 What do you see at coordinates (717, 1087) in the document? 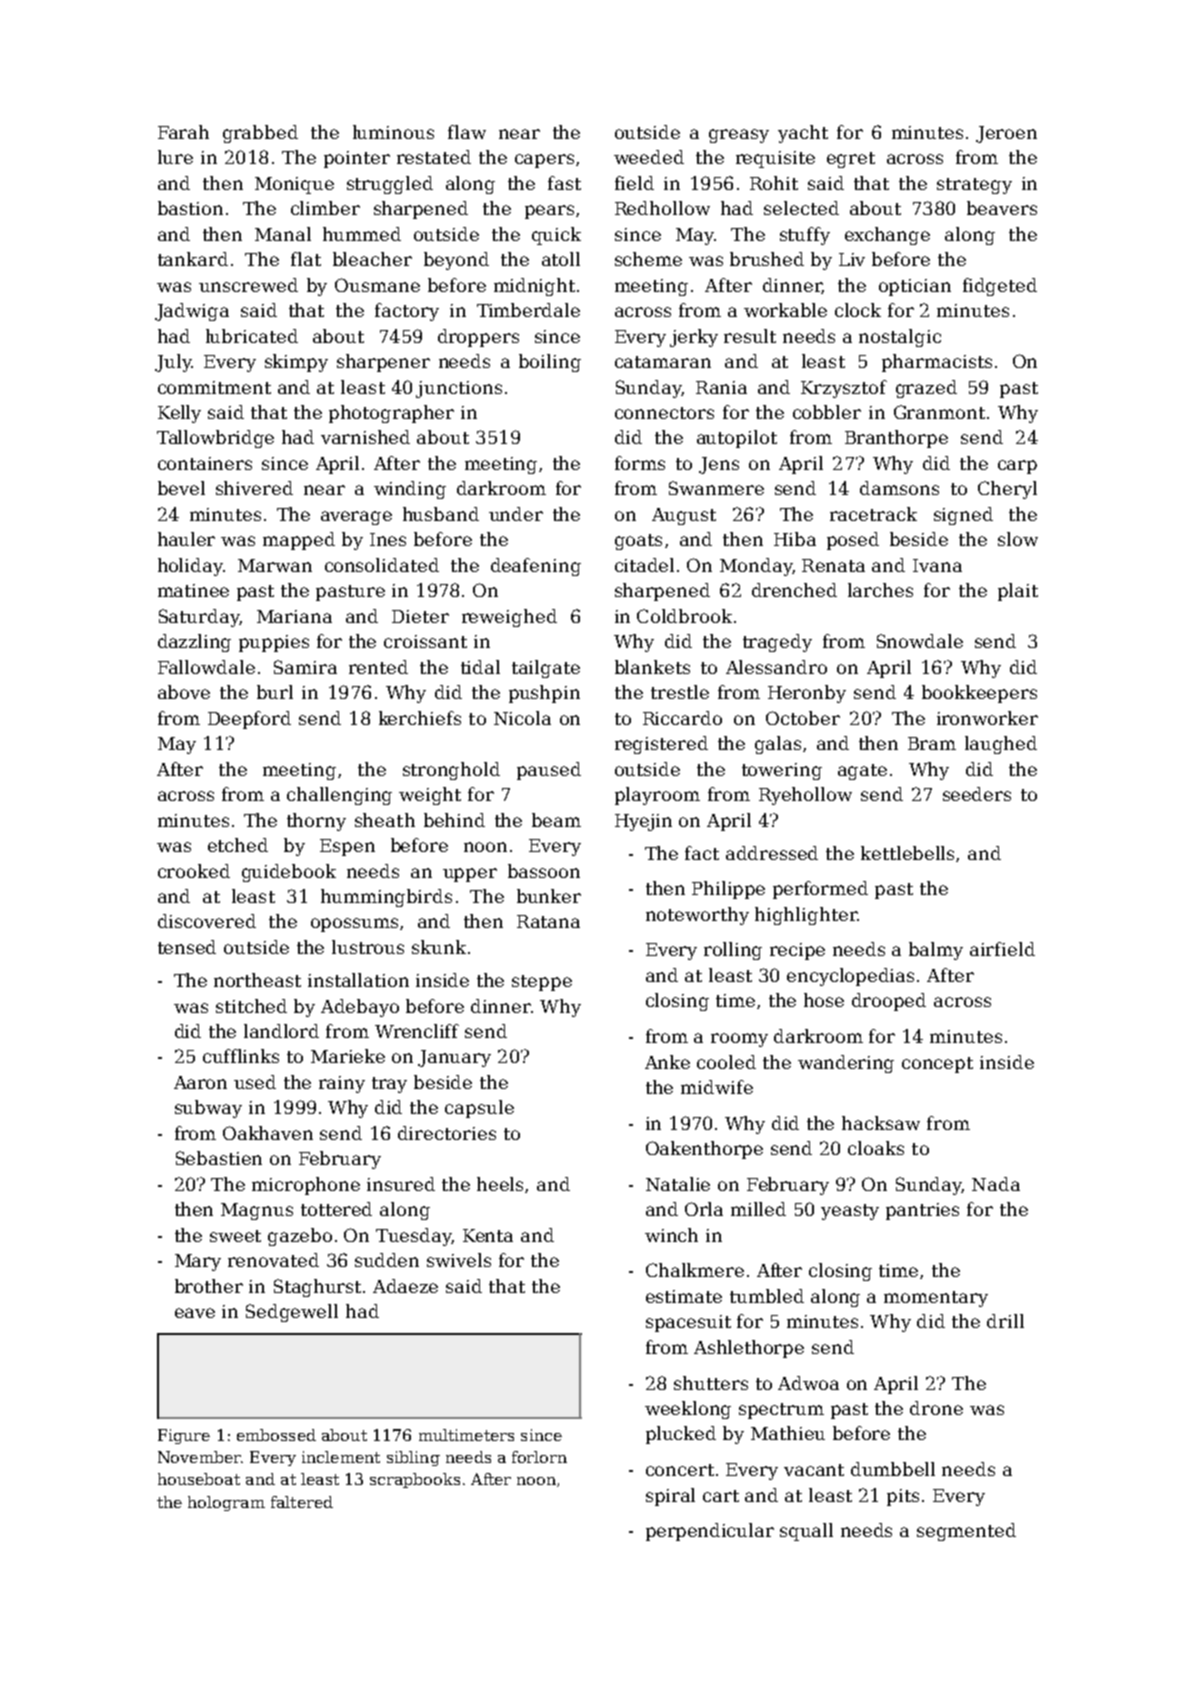
I see `midwife` at bounding box center [717, 1087].
